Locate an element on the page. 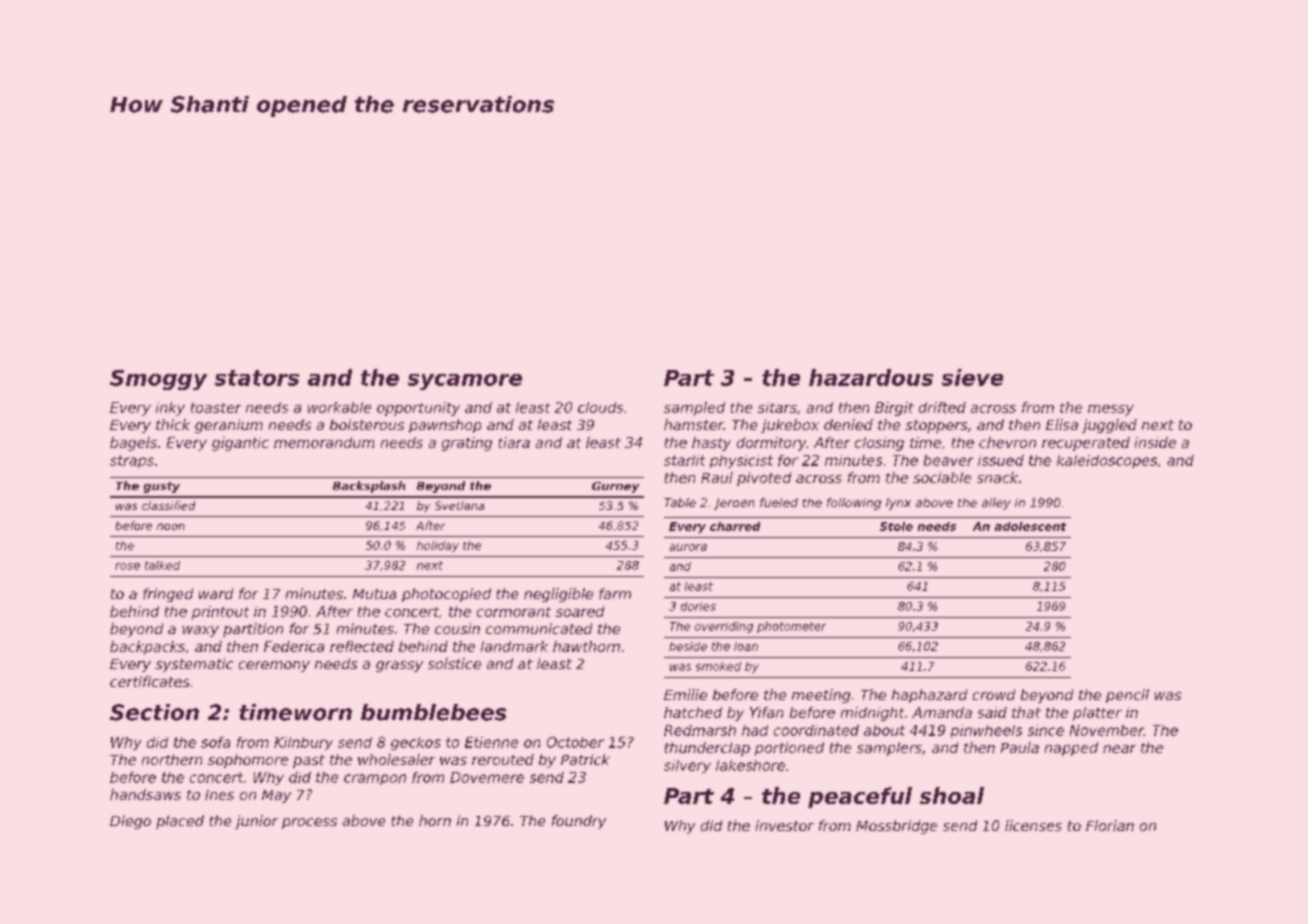 Image resolution: width=1308 pixels, height=924 pixels. thunderclap is located at coordinates (707, 749).
